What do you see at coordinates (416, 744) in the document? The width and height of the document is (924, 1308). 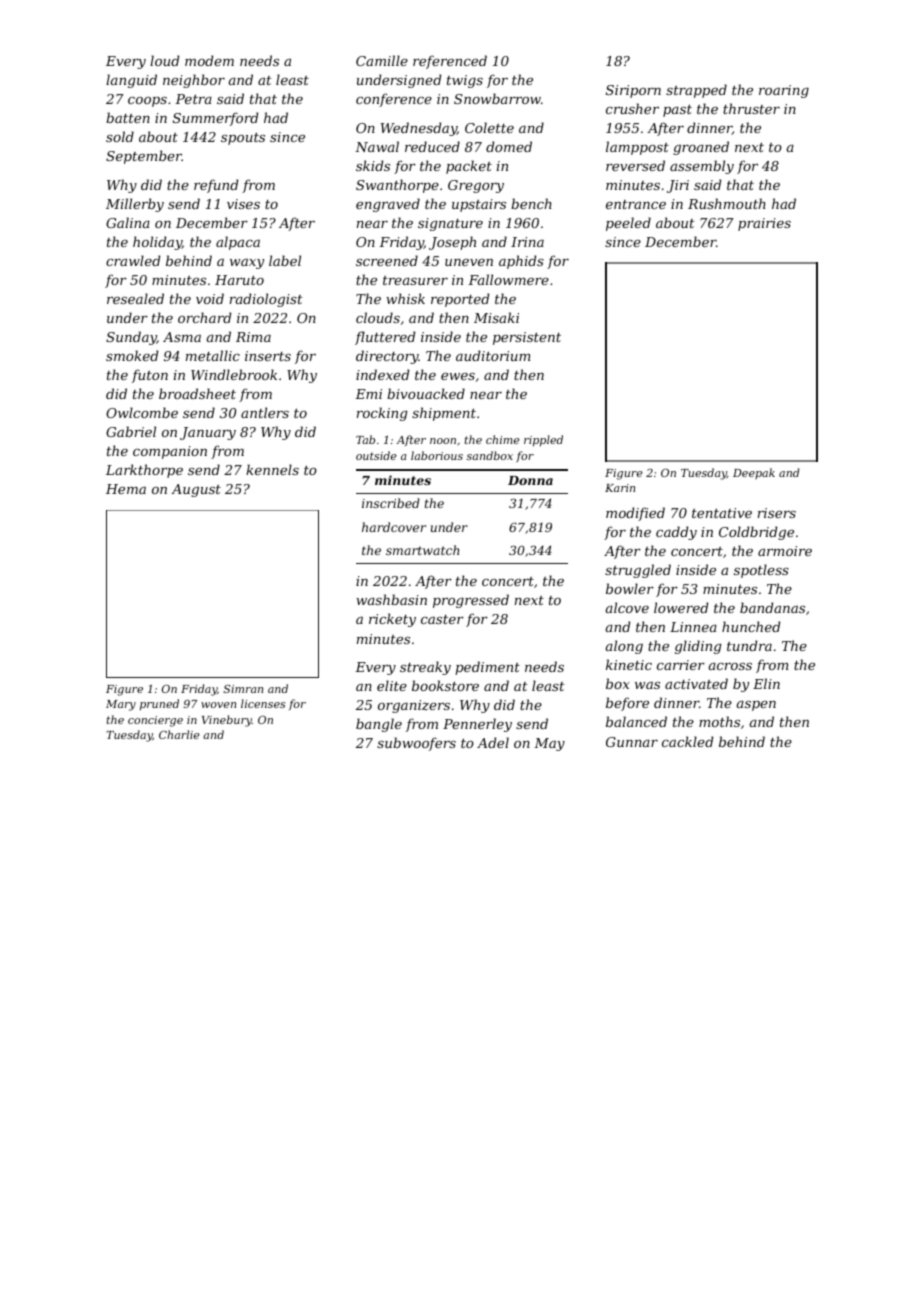 I see `subwoofers` at bounding box center [416, 744].
